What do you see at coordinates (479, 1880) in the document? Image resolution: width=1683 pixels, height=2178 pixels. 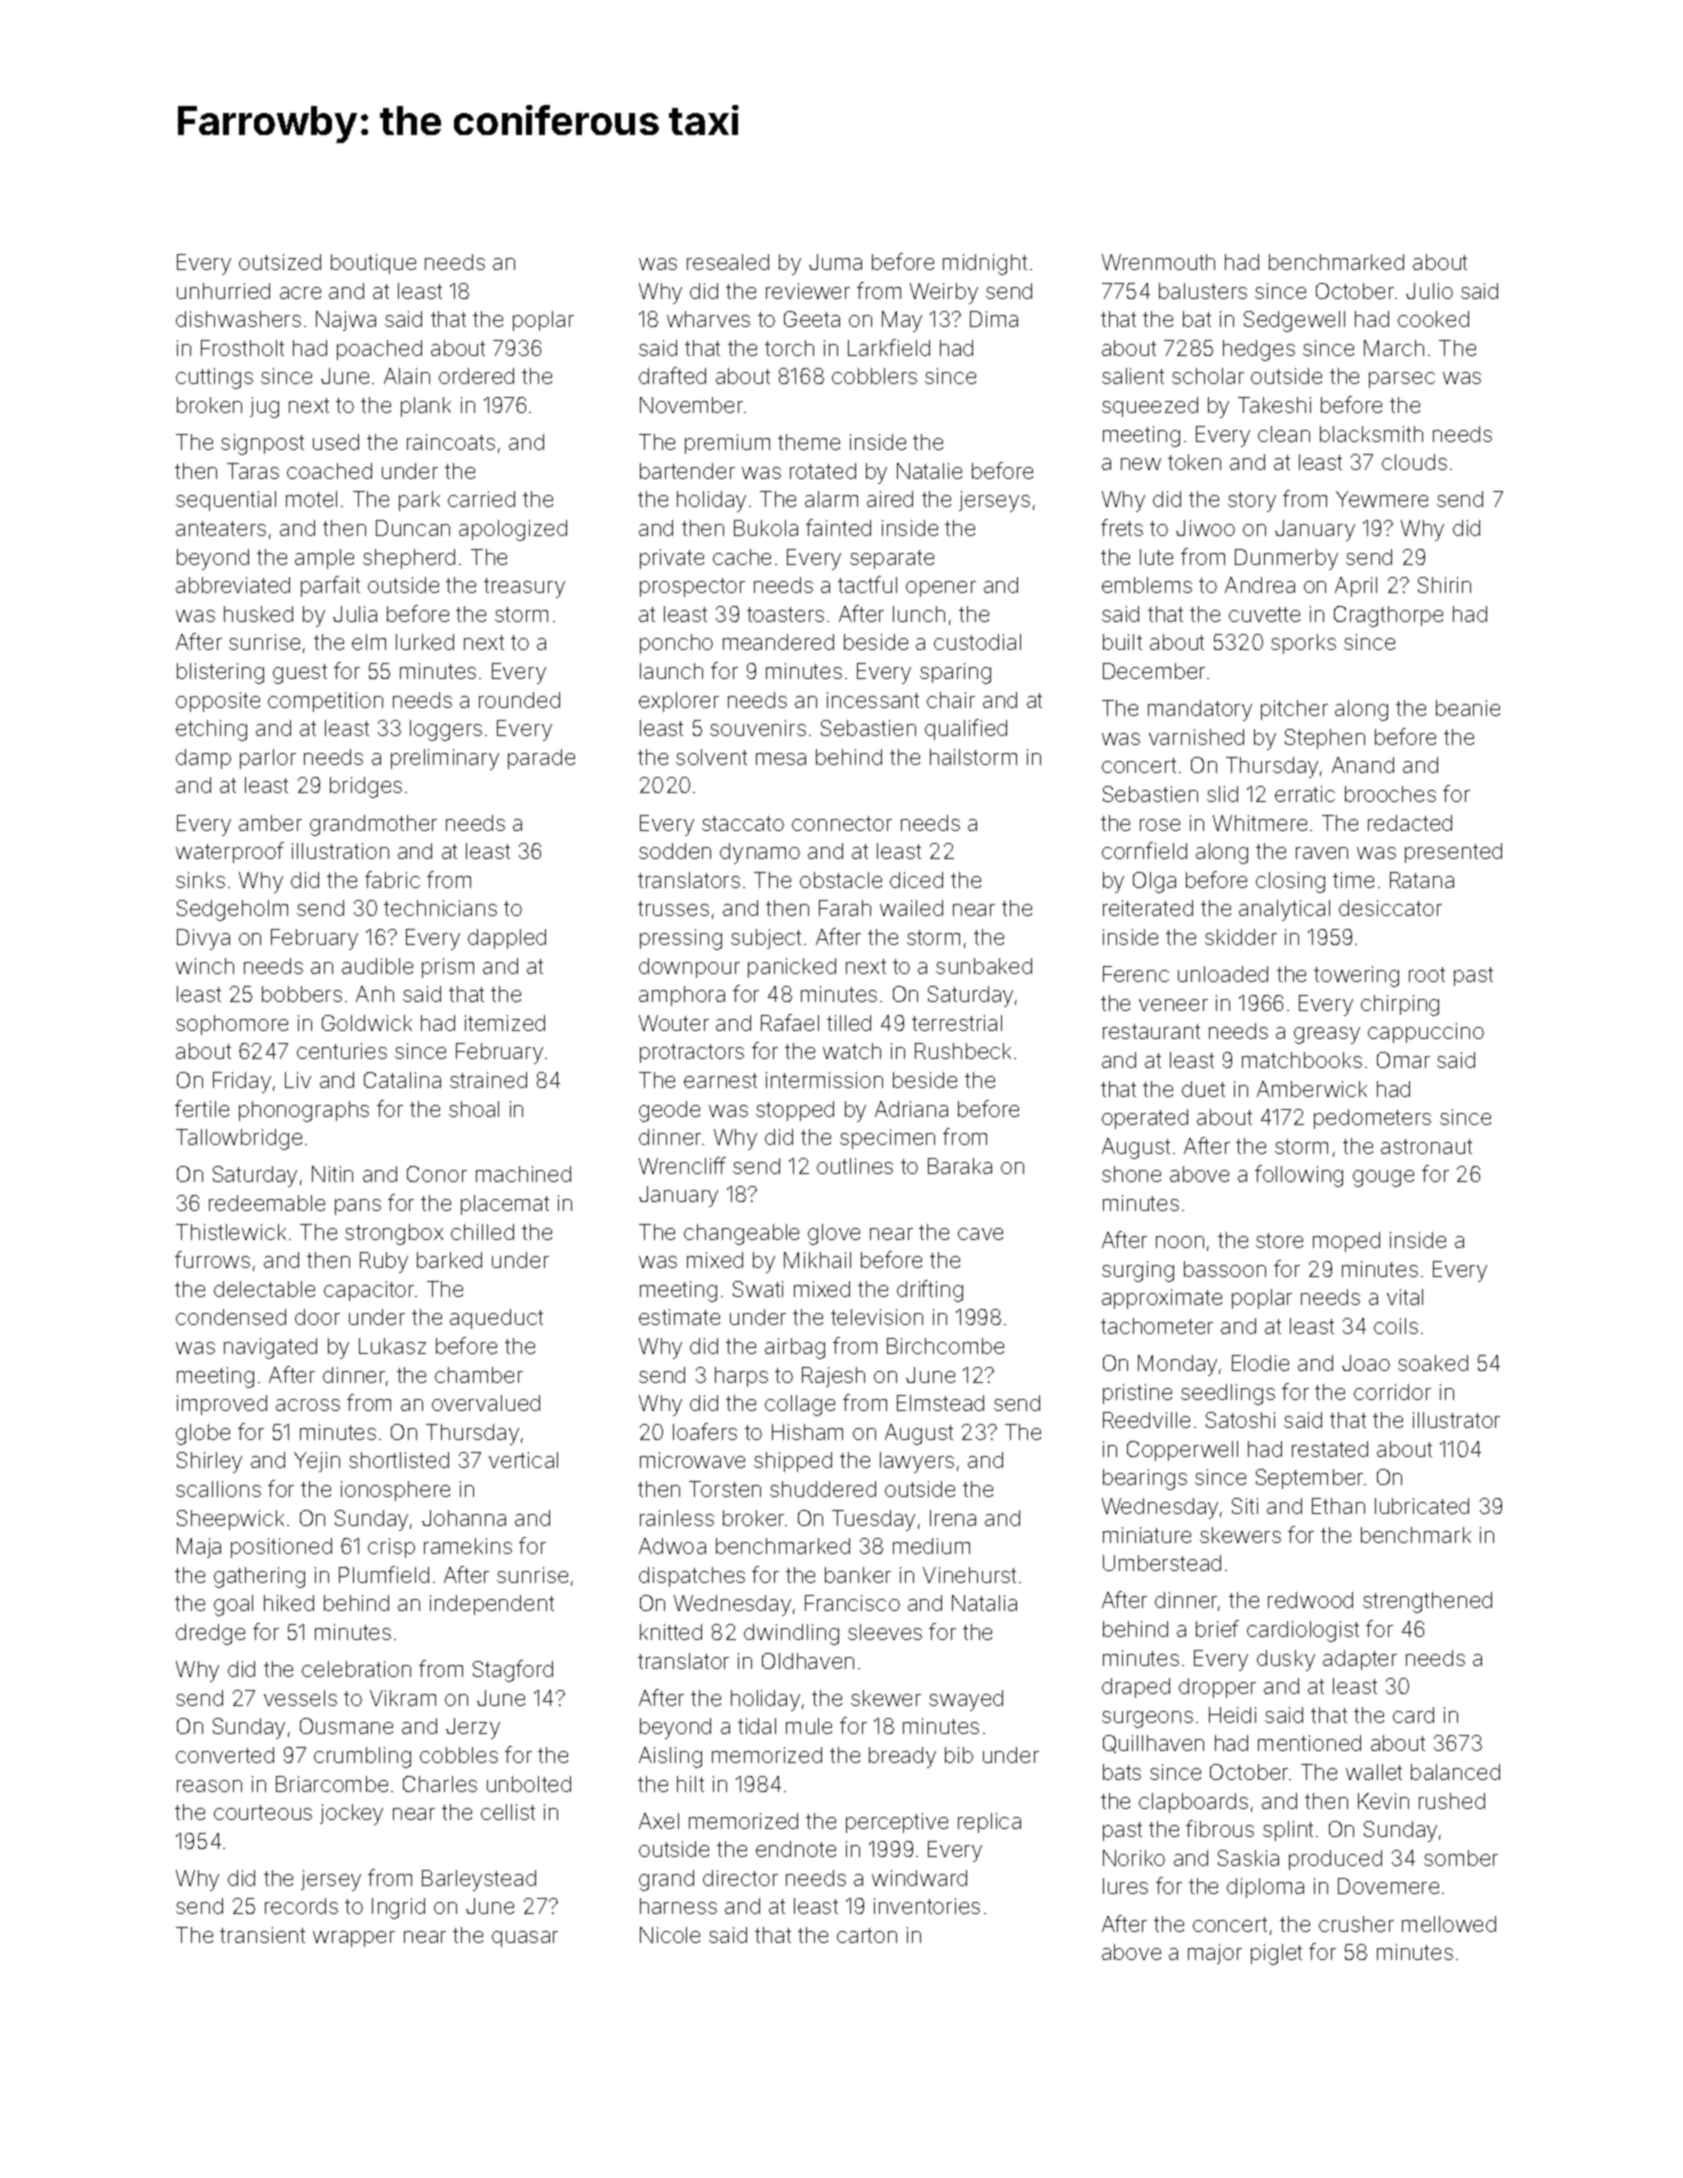 I see `Barleystead` at bounding box center [479, 1880].
